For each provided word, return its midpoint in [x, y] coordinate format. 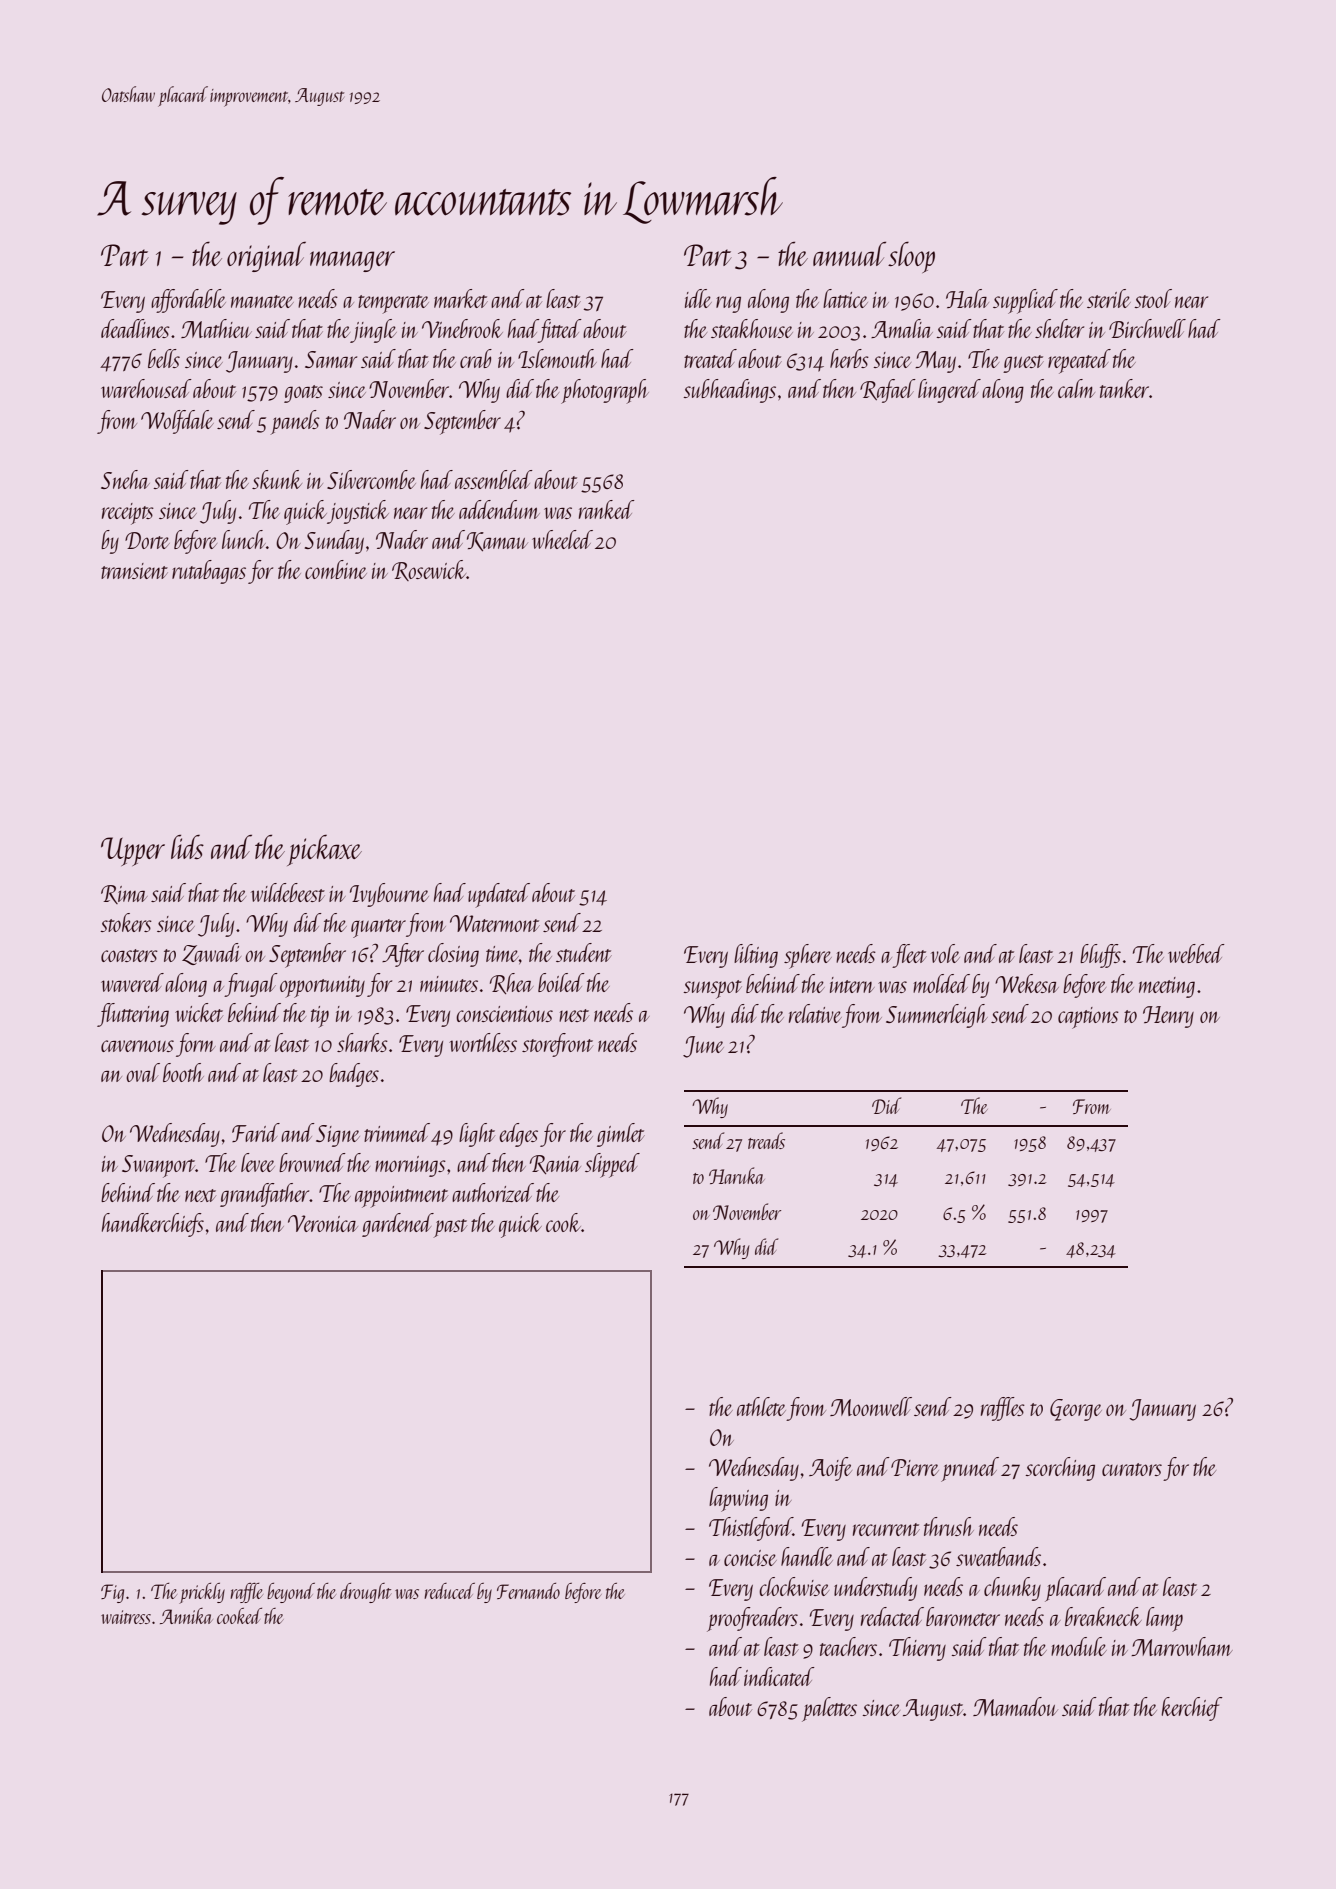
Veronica [323, 1223]
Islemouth [557, 358]
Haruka [737, 1175]
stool [1153, 298]
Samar [331, 359]
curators [1132, 1469]
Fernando [528, 1591]
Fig [112, 1593]
